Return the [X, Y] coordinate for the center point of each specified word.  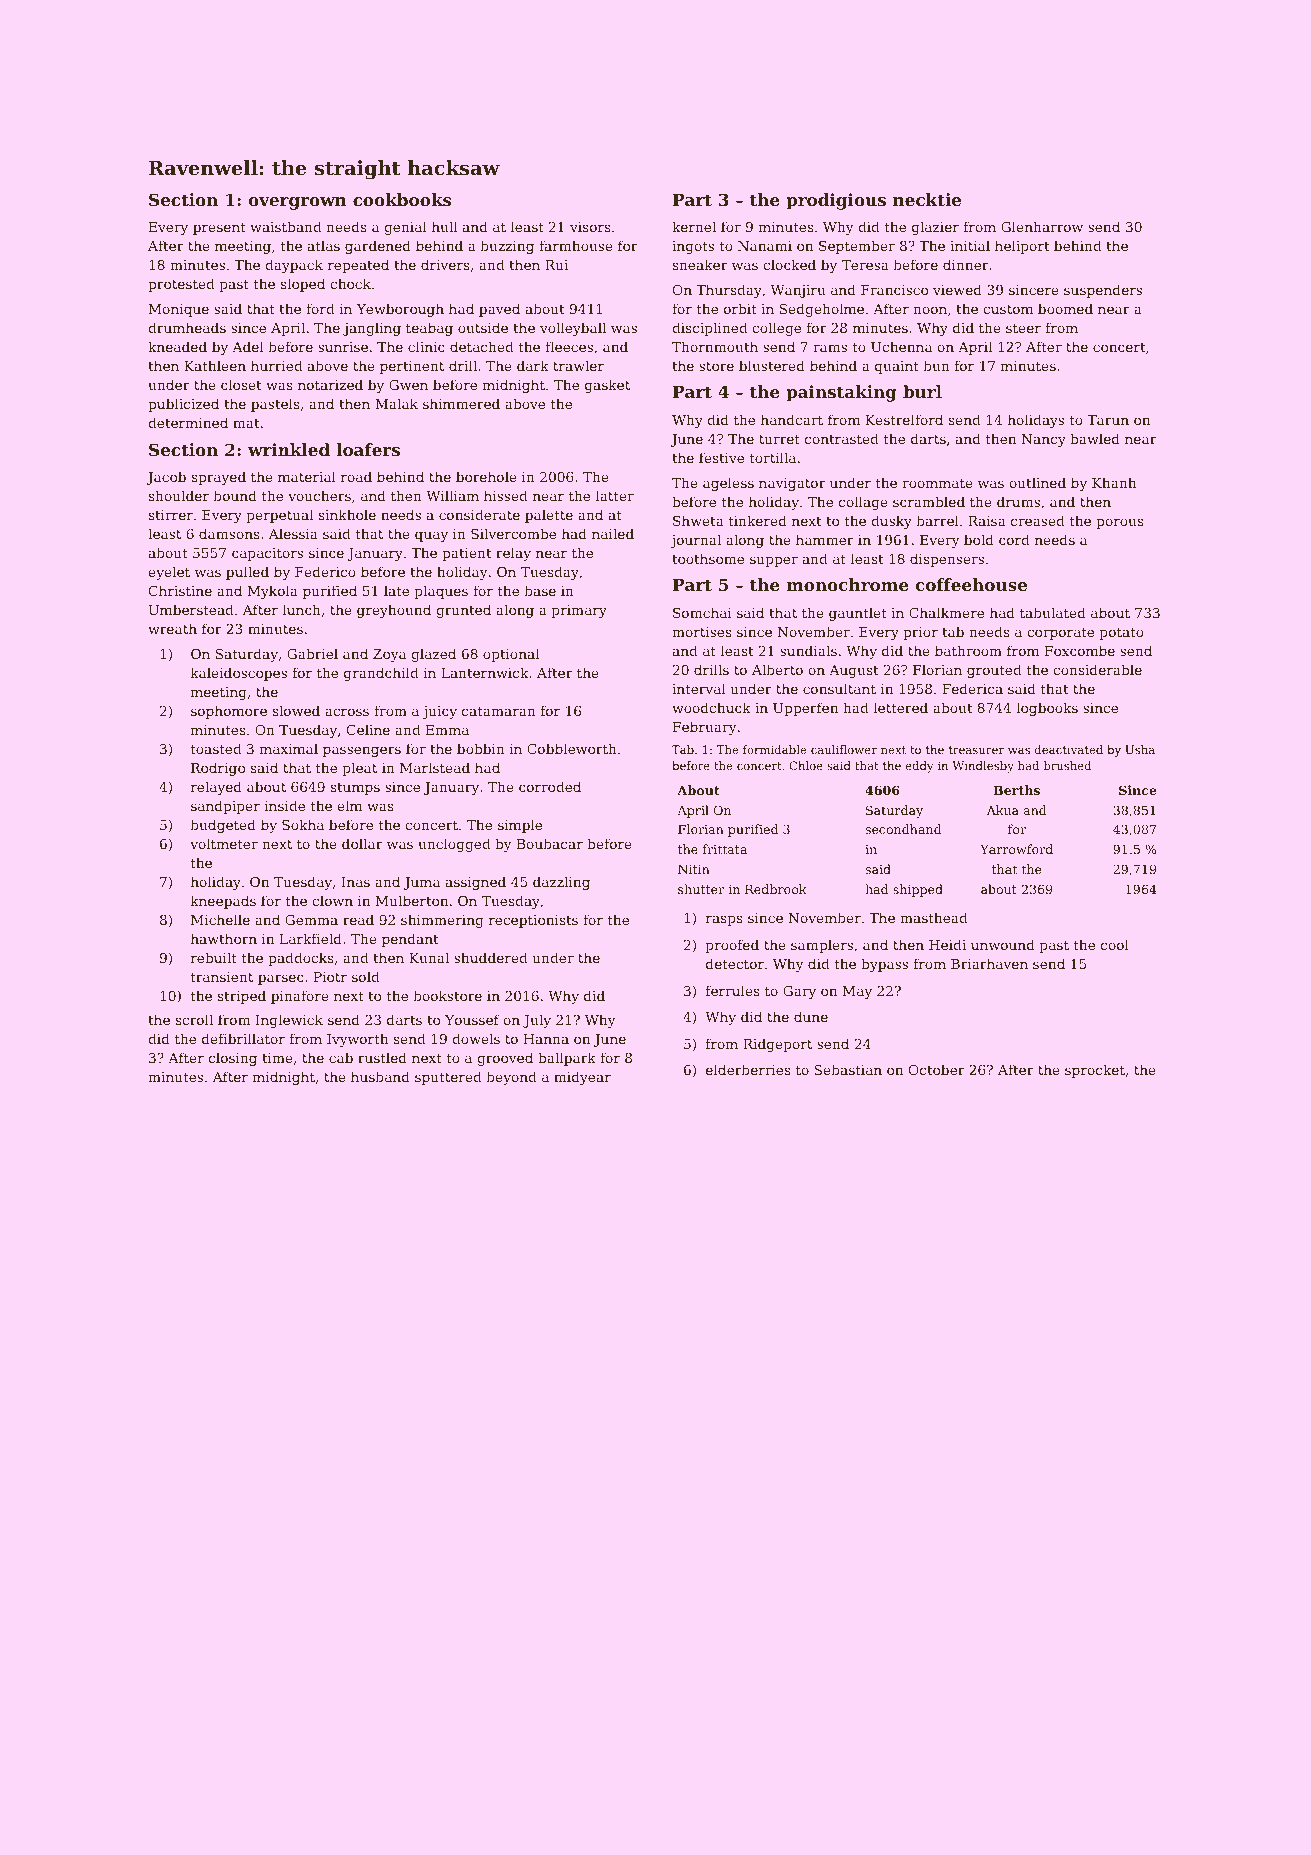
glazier [935, 228]
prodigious [836, 201]
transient [222, 977]
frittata [725, 849]
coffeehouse [971, 584]
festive [721, 457]
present [219, 228]
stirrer [171, 515]
